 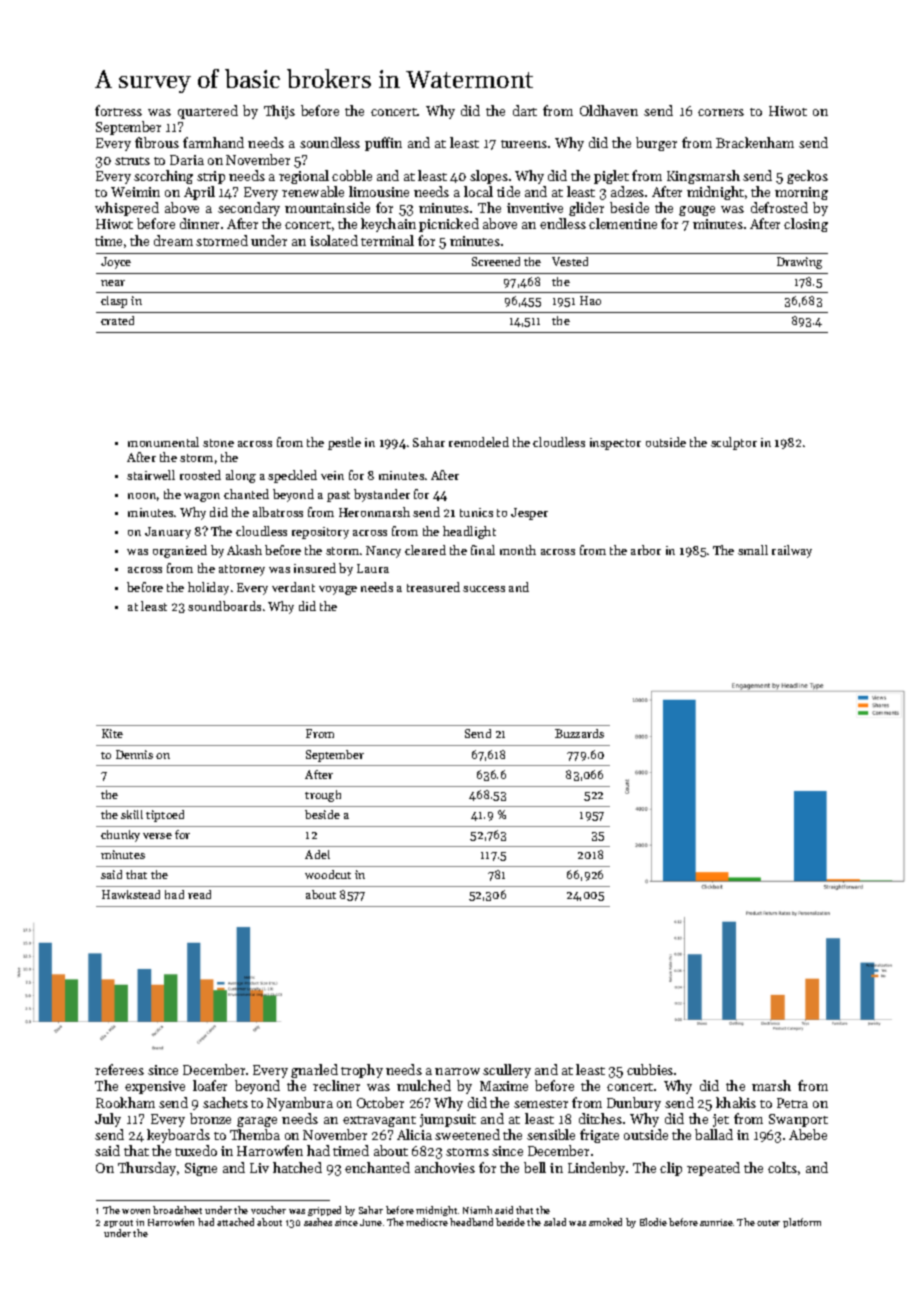 I want to click on sunrise, so click(x=716, y=1222).
